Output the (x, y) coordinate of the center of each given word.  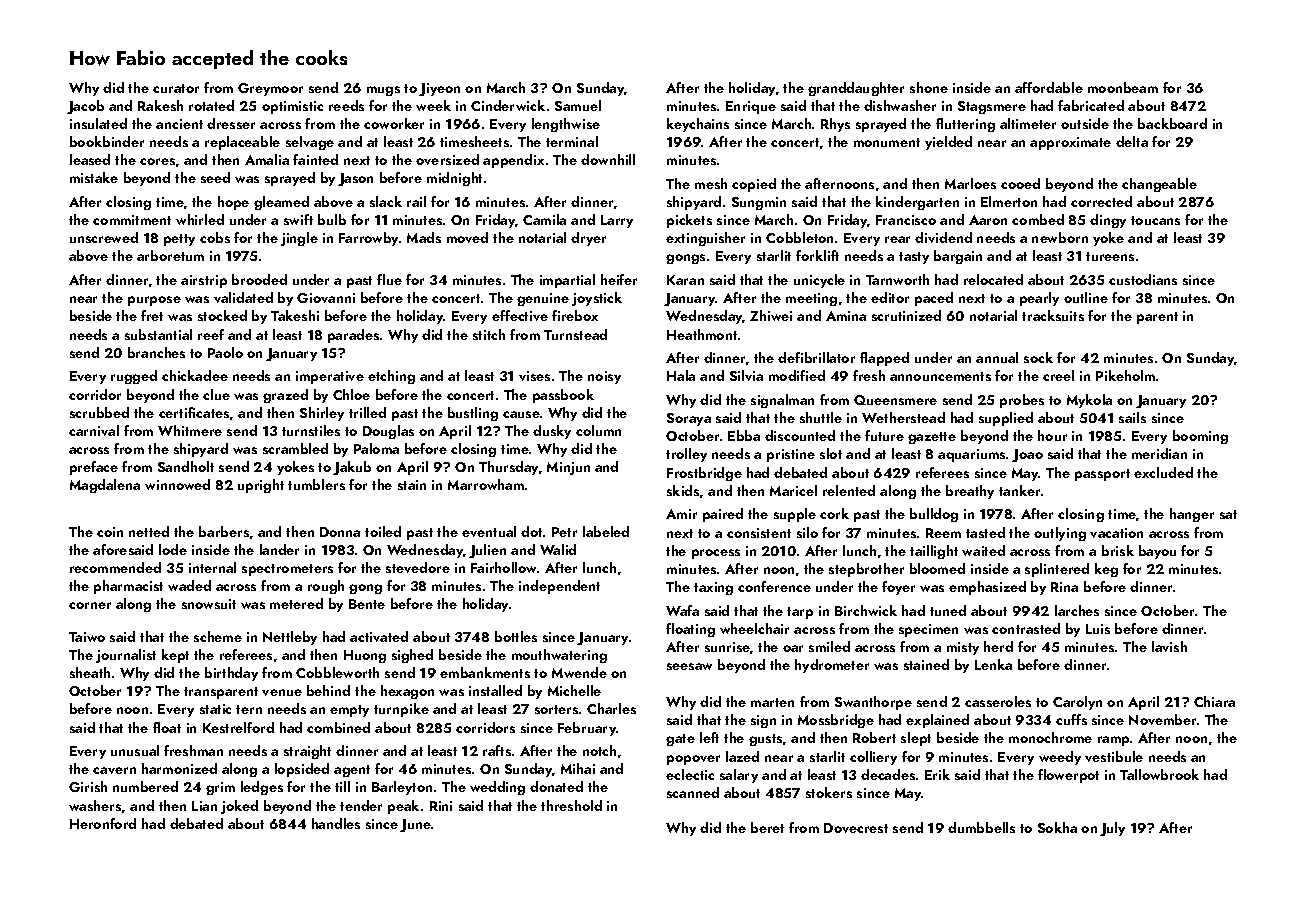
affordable (1049, 87)
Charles (611, 708)
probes (1022, 401)
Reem (943, 533)
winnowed (177, 484)
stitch (489, 334)
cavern (114, 770)
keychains (698, 125)
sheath (90, 672)
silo (807, 532)
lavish (1169, 646)
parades (353, 336)
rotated (211, 105)
